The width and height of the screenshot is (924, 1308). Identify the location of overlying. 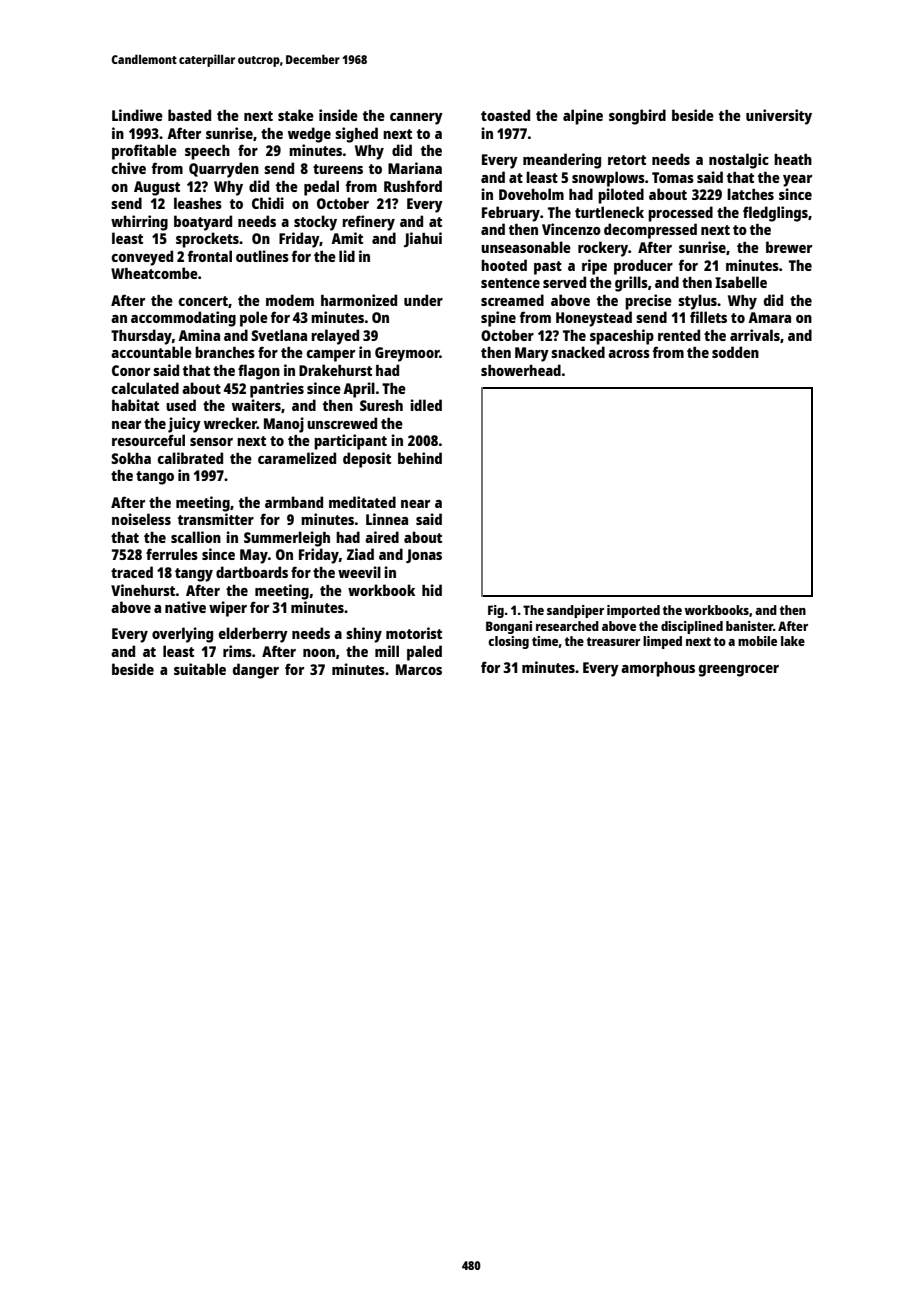
(182, 635).
